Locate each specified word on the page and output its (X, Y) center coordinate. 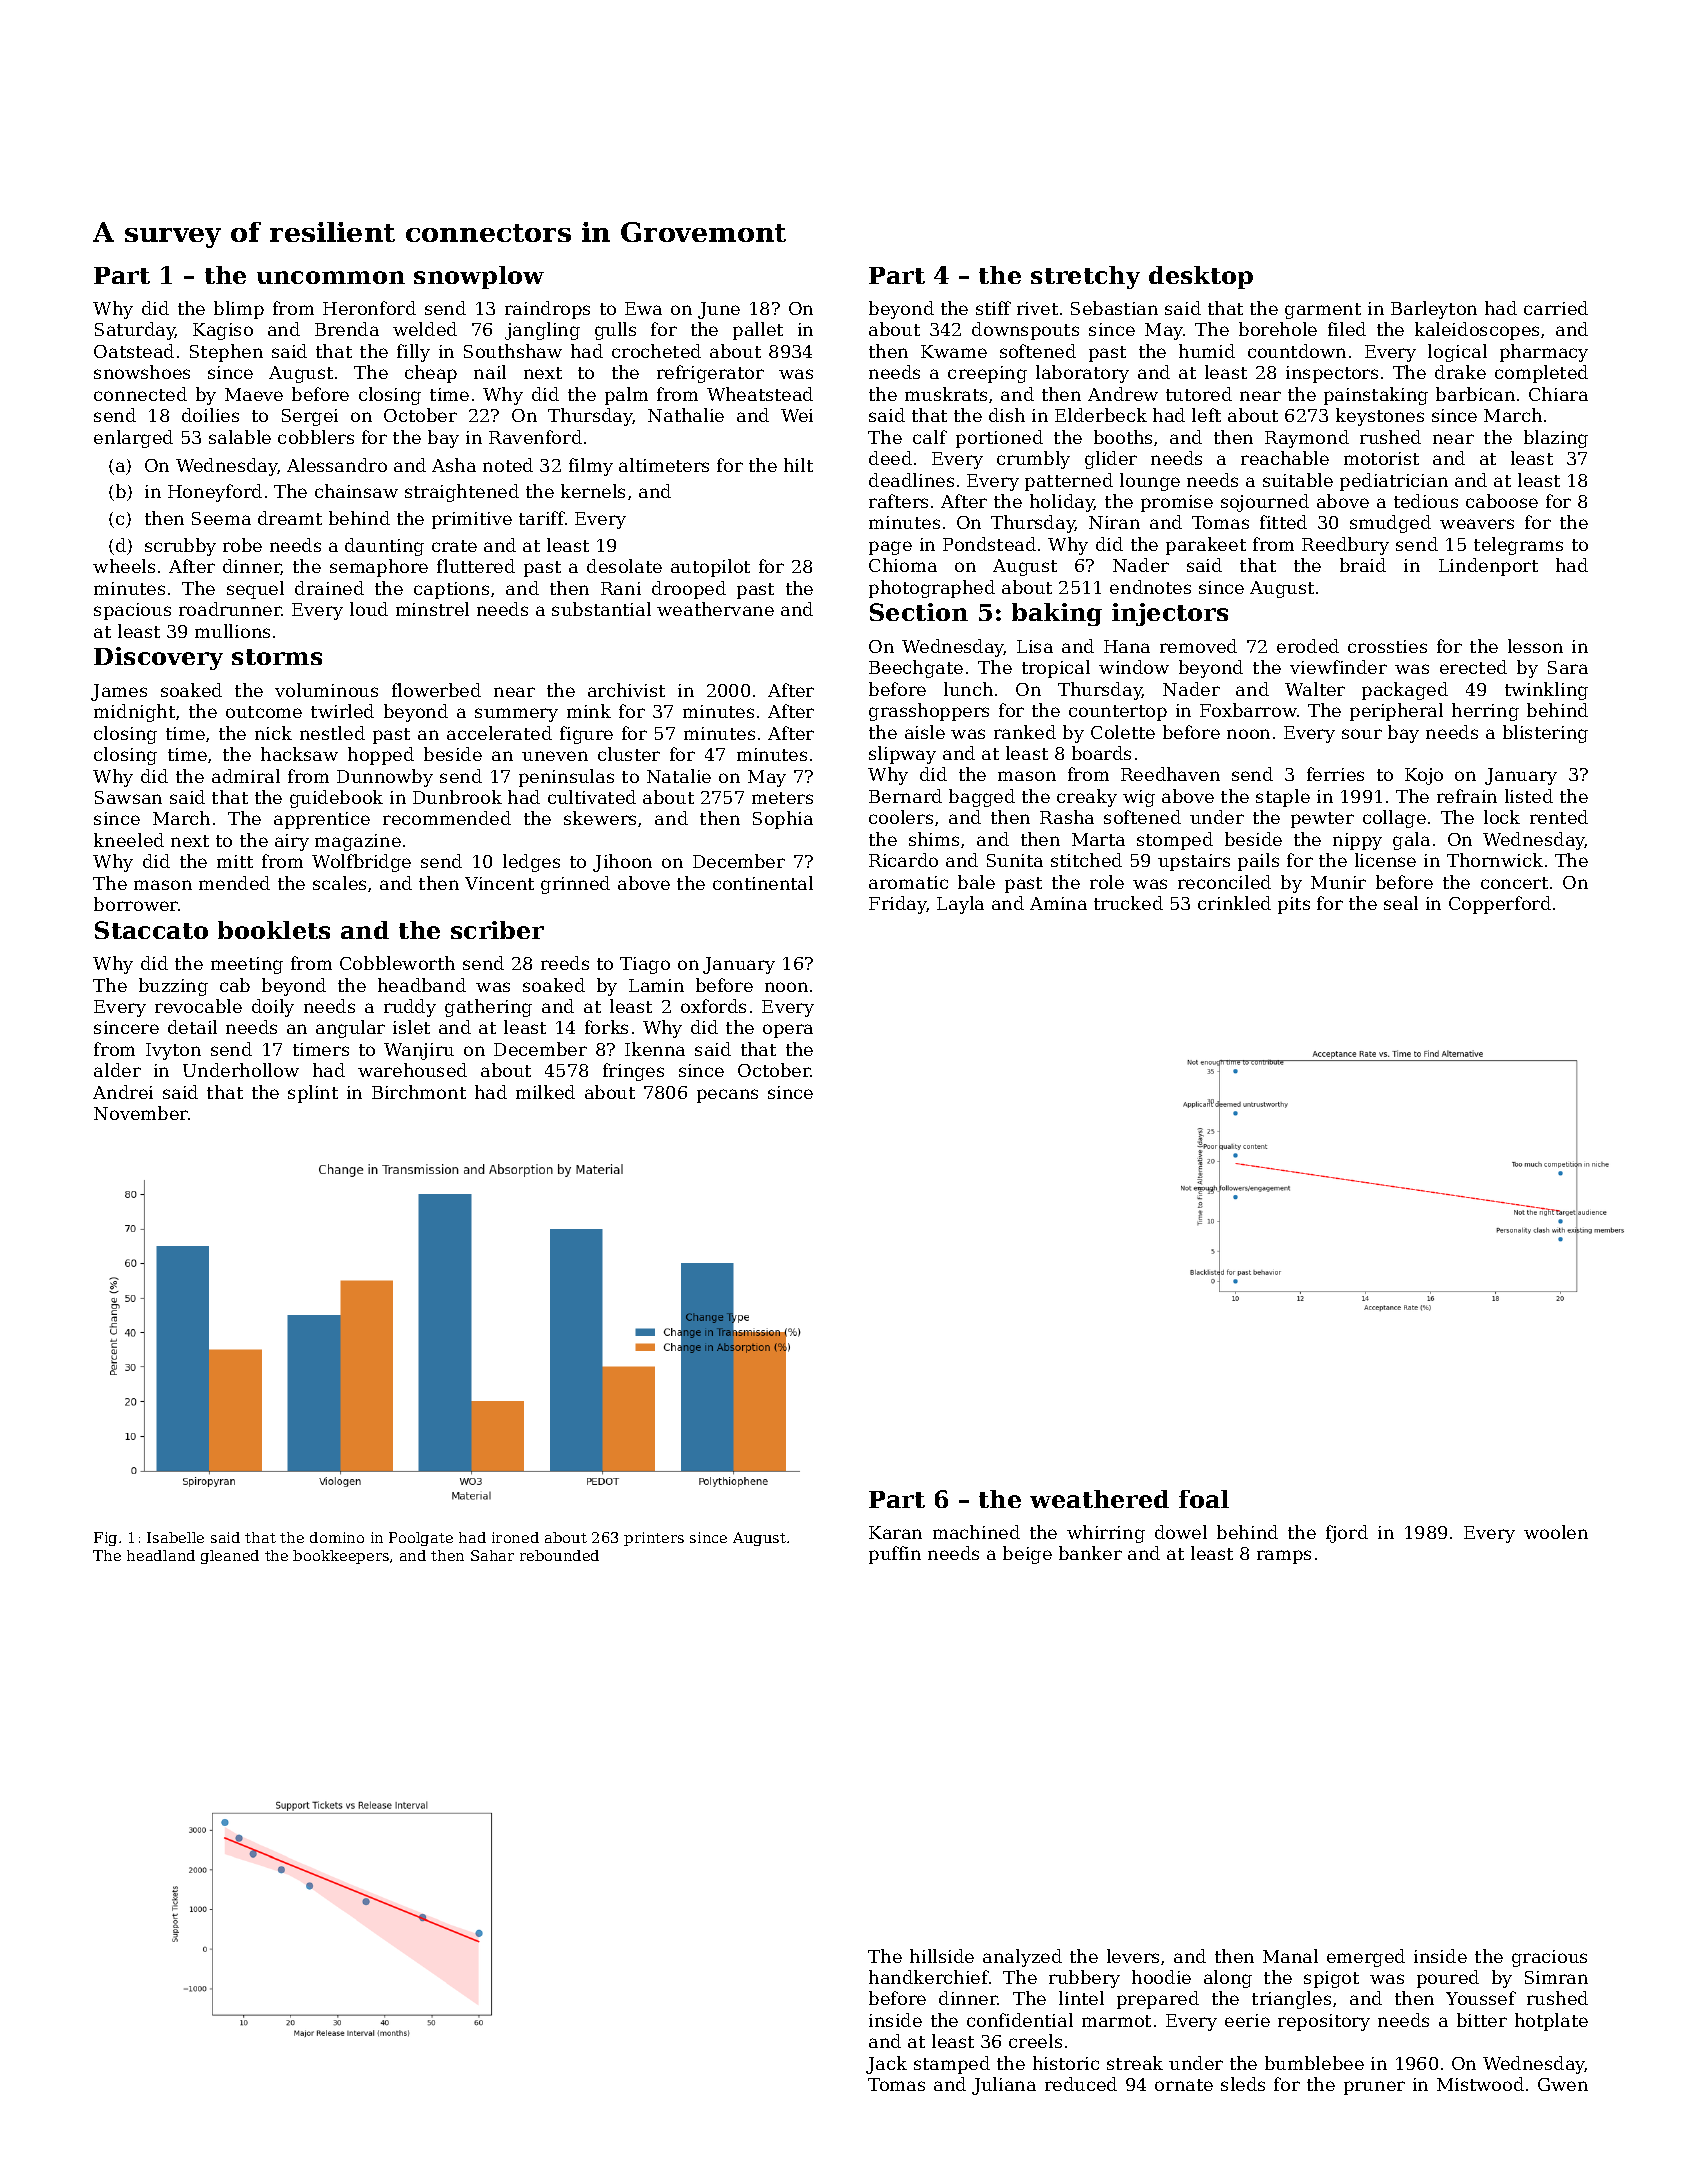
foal (1204, 1499)
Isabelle (175, 1537)
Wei (797, 415)
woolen (1556, 1532)
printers (654, 1539)
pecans (727, 1096)
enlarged (133, 439)
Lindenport (1488, 567)
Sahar (492, 1555)
